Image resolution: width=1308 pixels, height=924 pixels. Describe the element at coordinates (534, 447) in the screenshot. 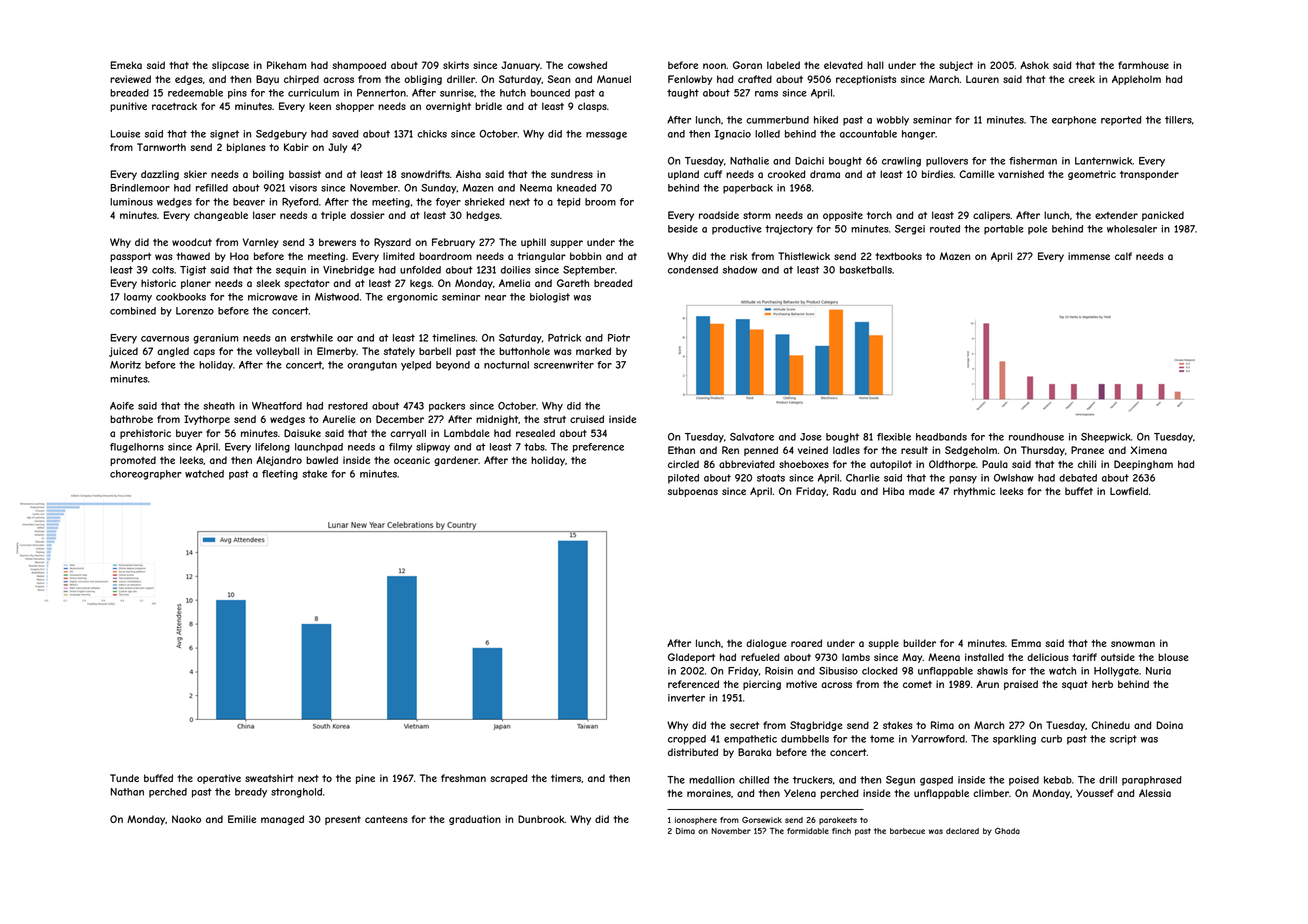

I see `tabs` at that location.
